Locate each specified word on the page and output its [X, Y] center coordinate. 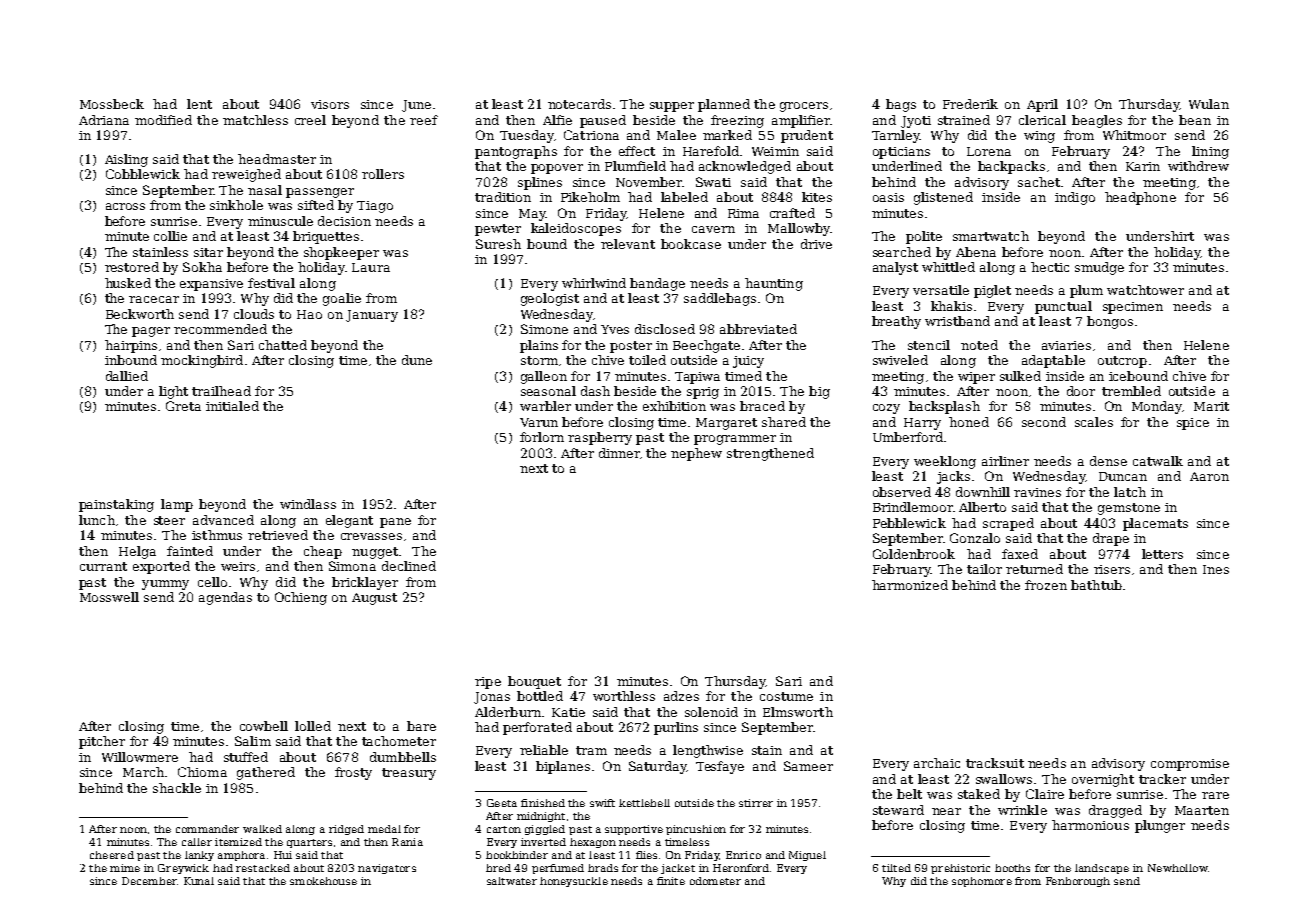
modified [163, 120]
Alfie [557, 120]
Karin [1143, 166]
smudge [1099, 268]
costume [786, 696]
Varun [539, 422]
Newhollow [1178, 868]
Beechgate [706, 346]
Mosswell [109, 597]
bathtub [1096, 585]
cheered [112, 855]
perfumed [558, 869]
